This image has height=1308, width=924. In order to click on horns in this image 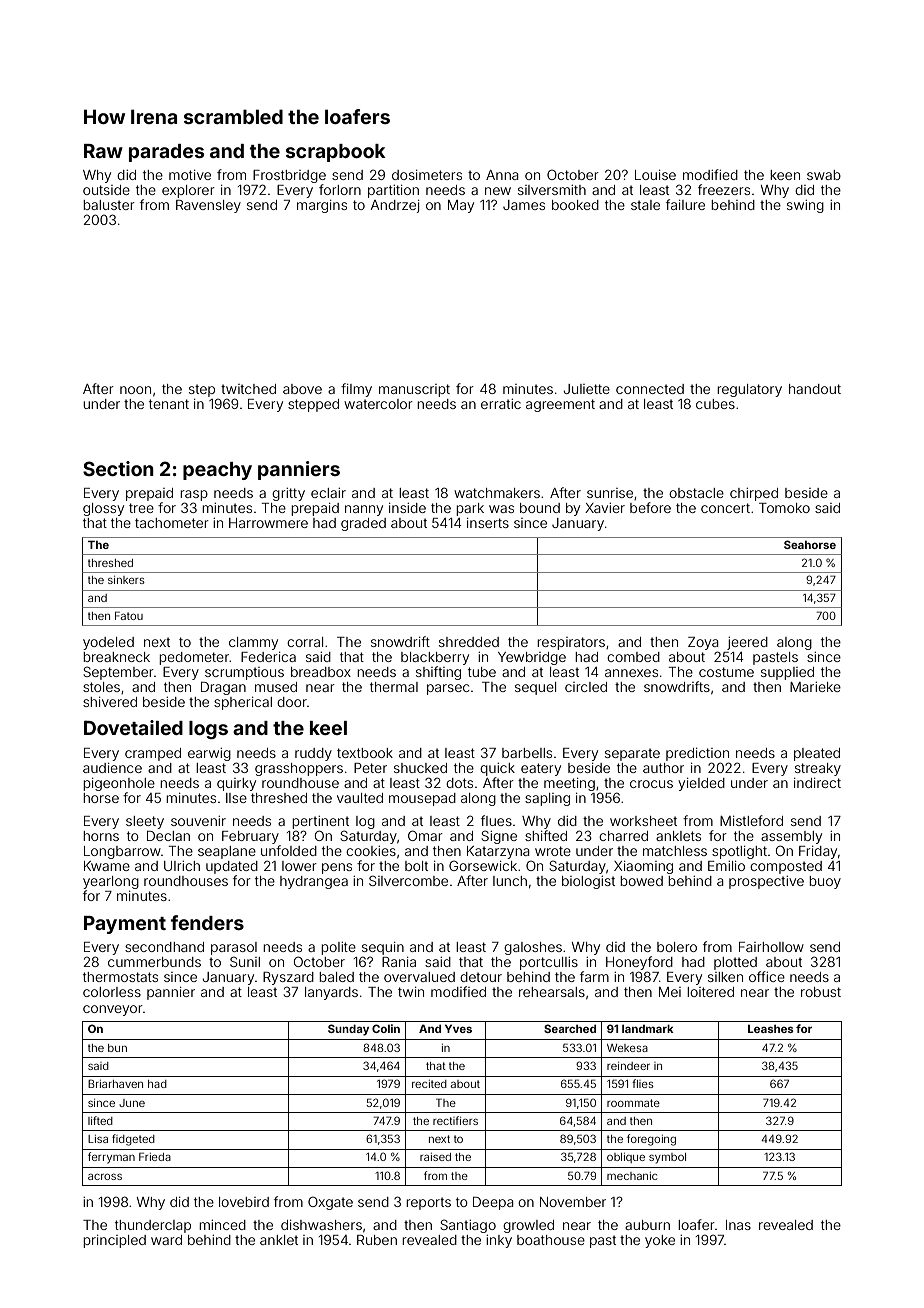, I will do `click(101, 836)`.
